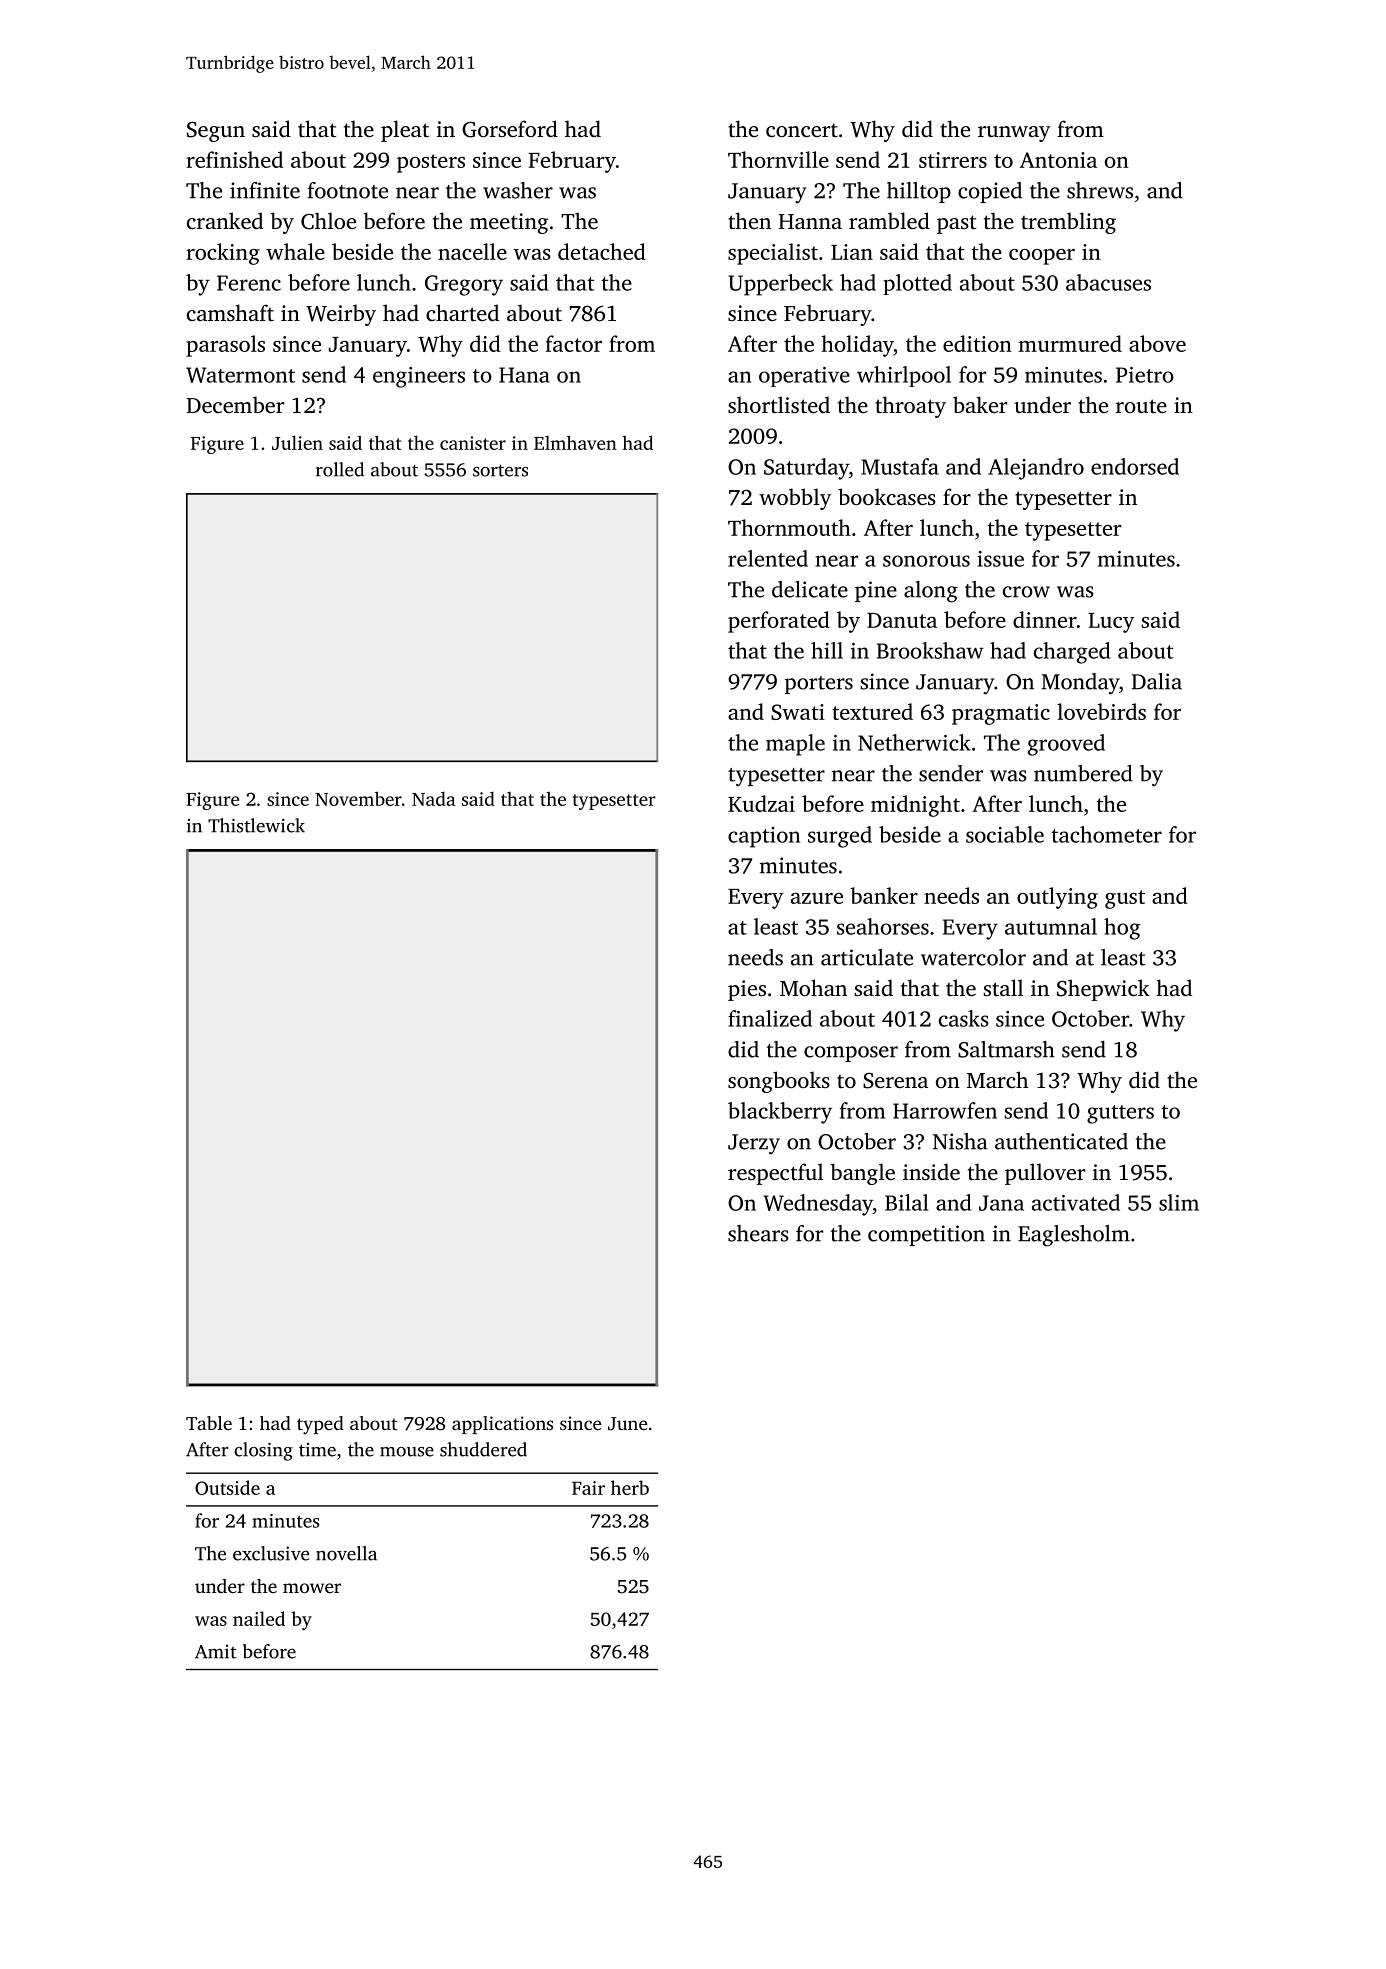  Describe the element at coordinates (761, 803) in the screenshot. I see `Kudzai` at that location.
